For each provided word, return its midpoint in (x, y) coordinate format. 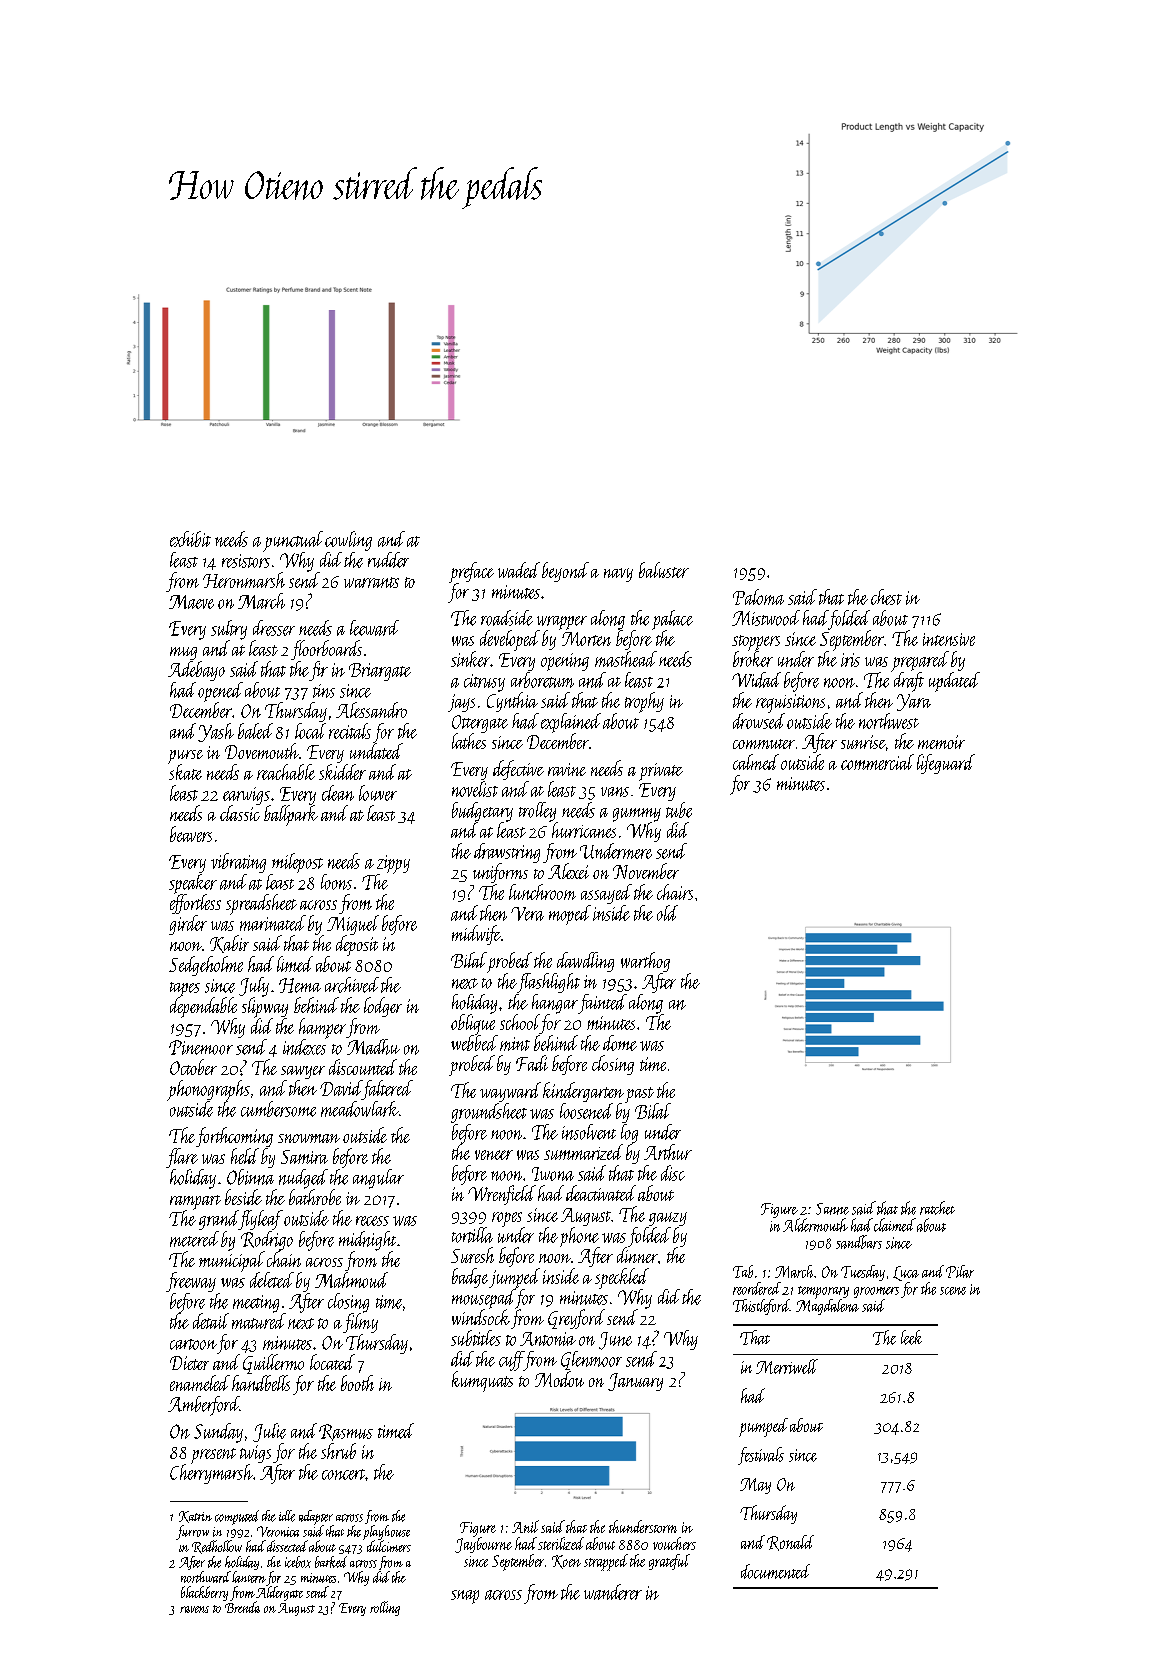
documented (775, 1571)
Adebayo (196, 671)
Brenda (242, 1607)
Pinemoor (201, 1047)
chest (886, 597)
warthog (645, 962)
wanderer (613, 1592)
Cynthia (512, 702)
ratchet (937, 1208)
